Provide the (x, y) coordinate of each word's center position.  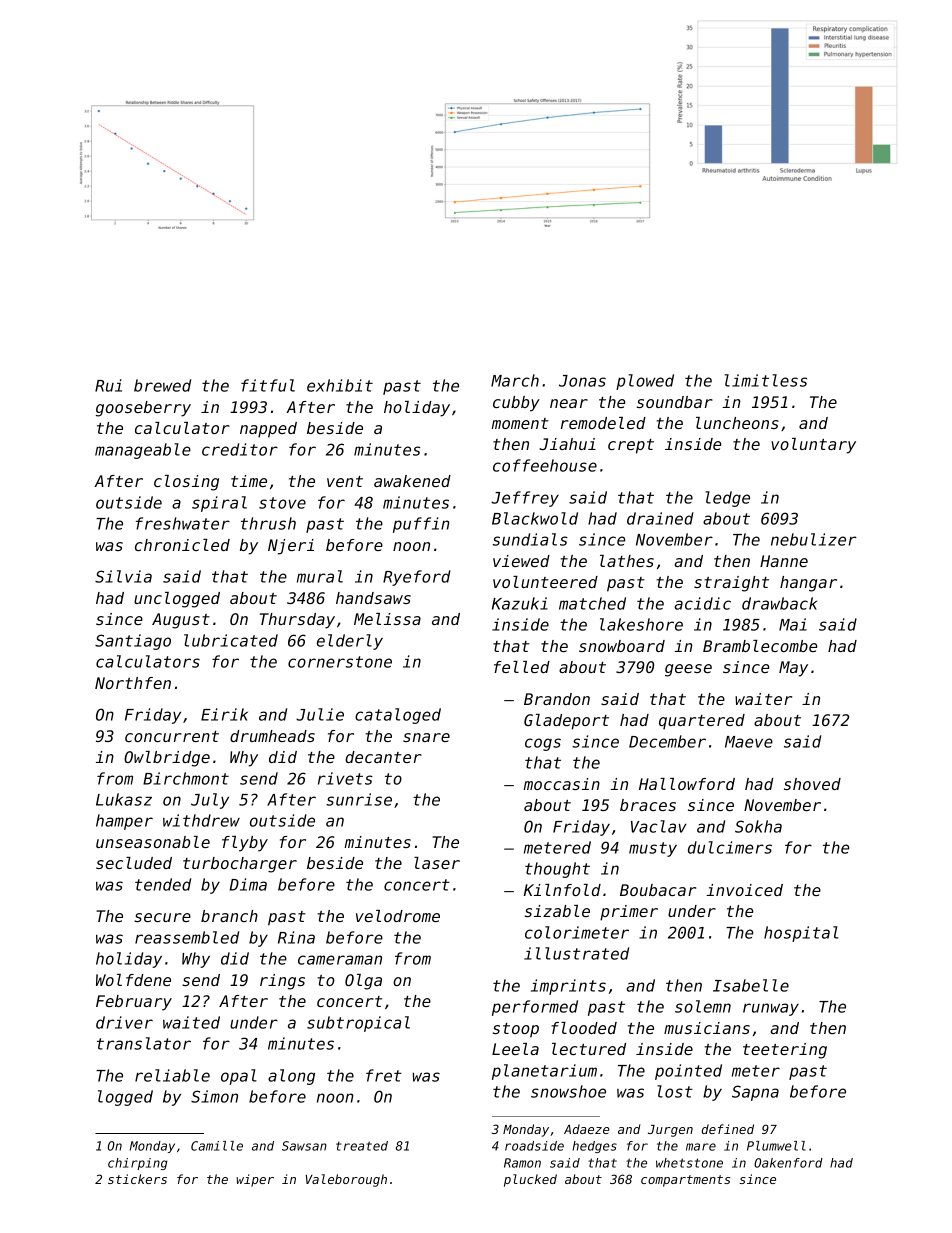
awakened (412, 481)
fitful (268, 385)
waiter (763, 699)
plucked (530, 1180)
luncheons (737, 423)
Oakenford (788, 1163)
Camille (217, 1146)
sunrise (359, 799)
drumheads (272, 736)
